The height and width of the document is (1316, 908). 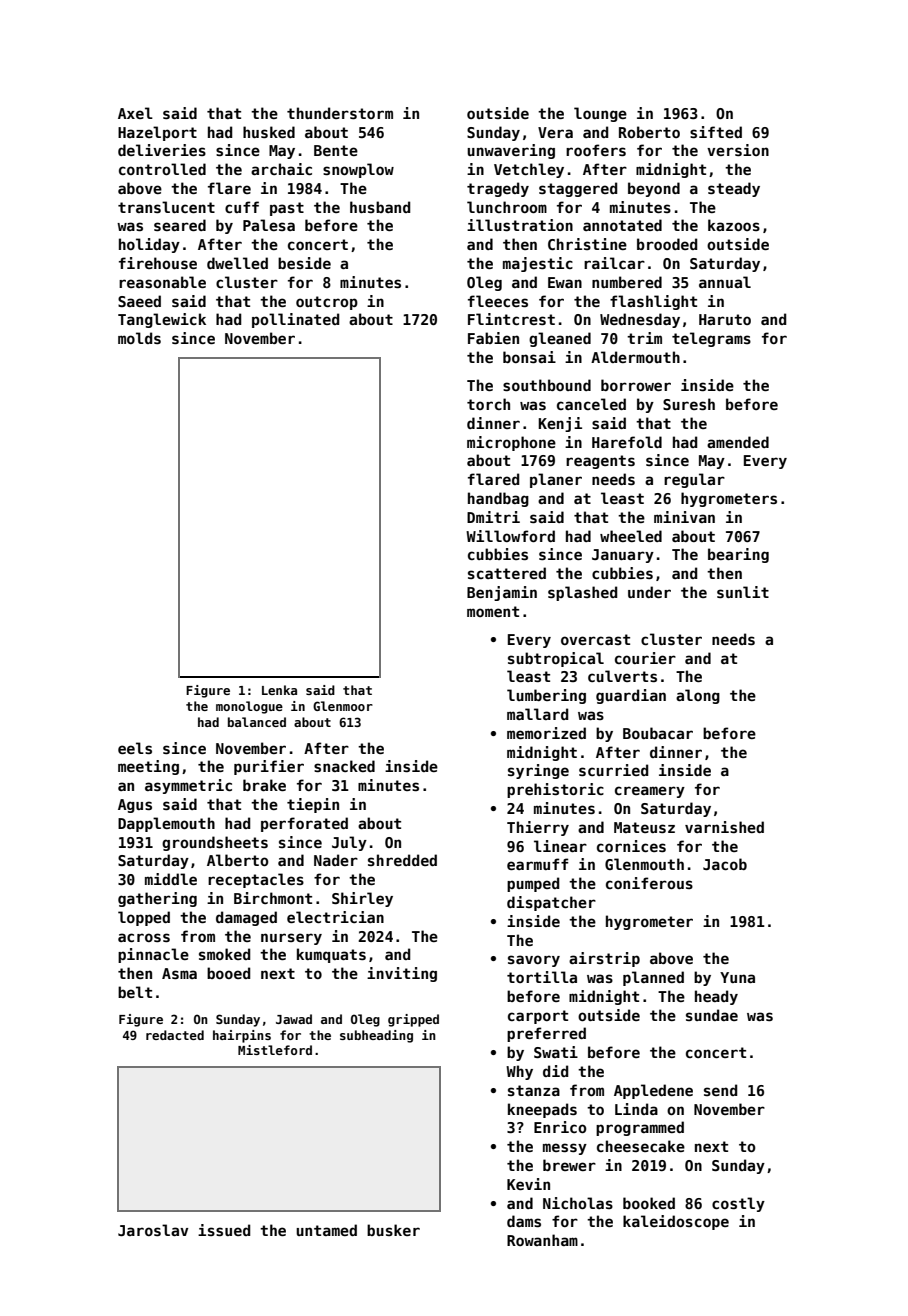 What do you see at coordinates (224, 1230) in the document?
I see `issued` at bounding box center [224, 1230].
